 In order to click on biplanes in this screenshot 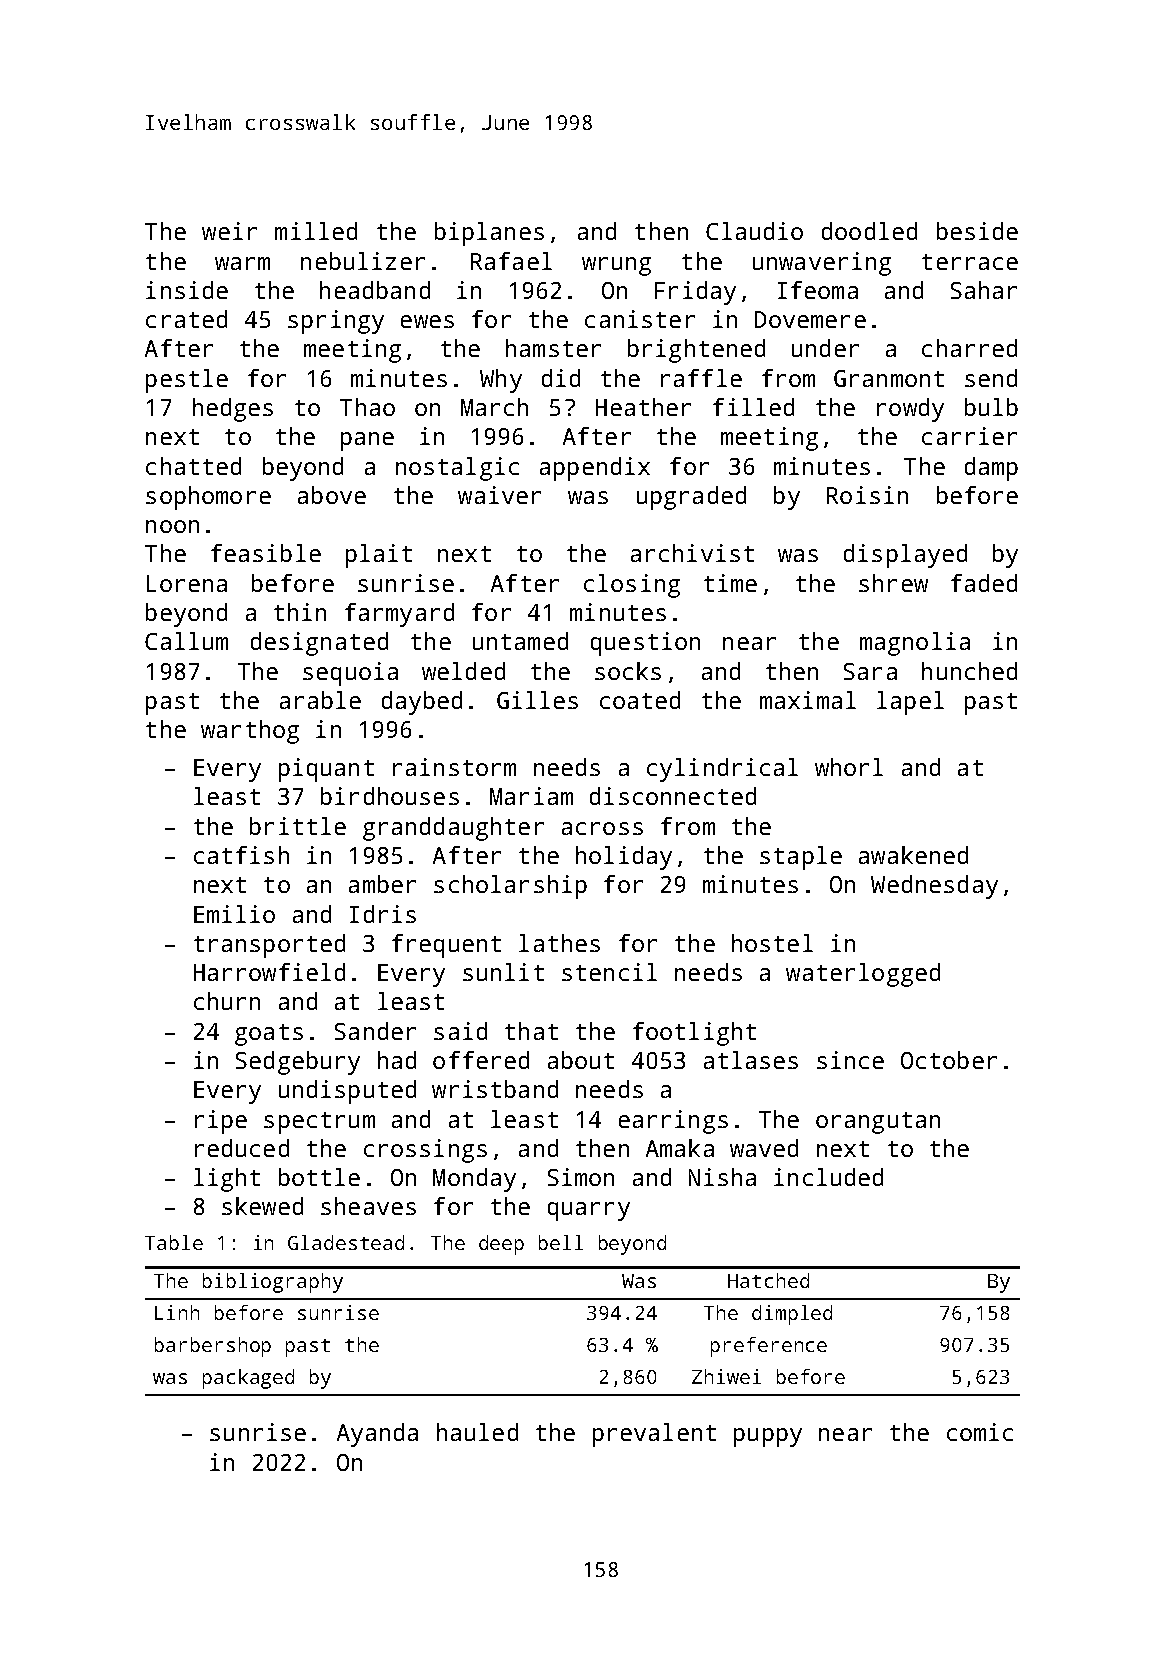, I will do `click(489, 234)`.
